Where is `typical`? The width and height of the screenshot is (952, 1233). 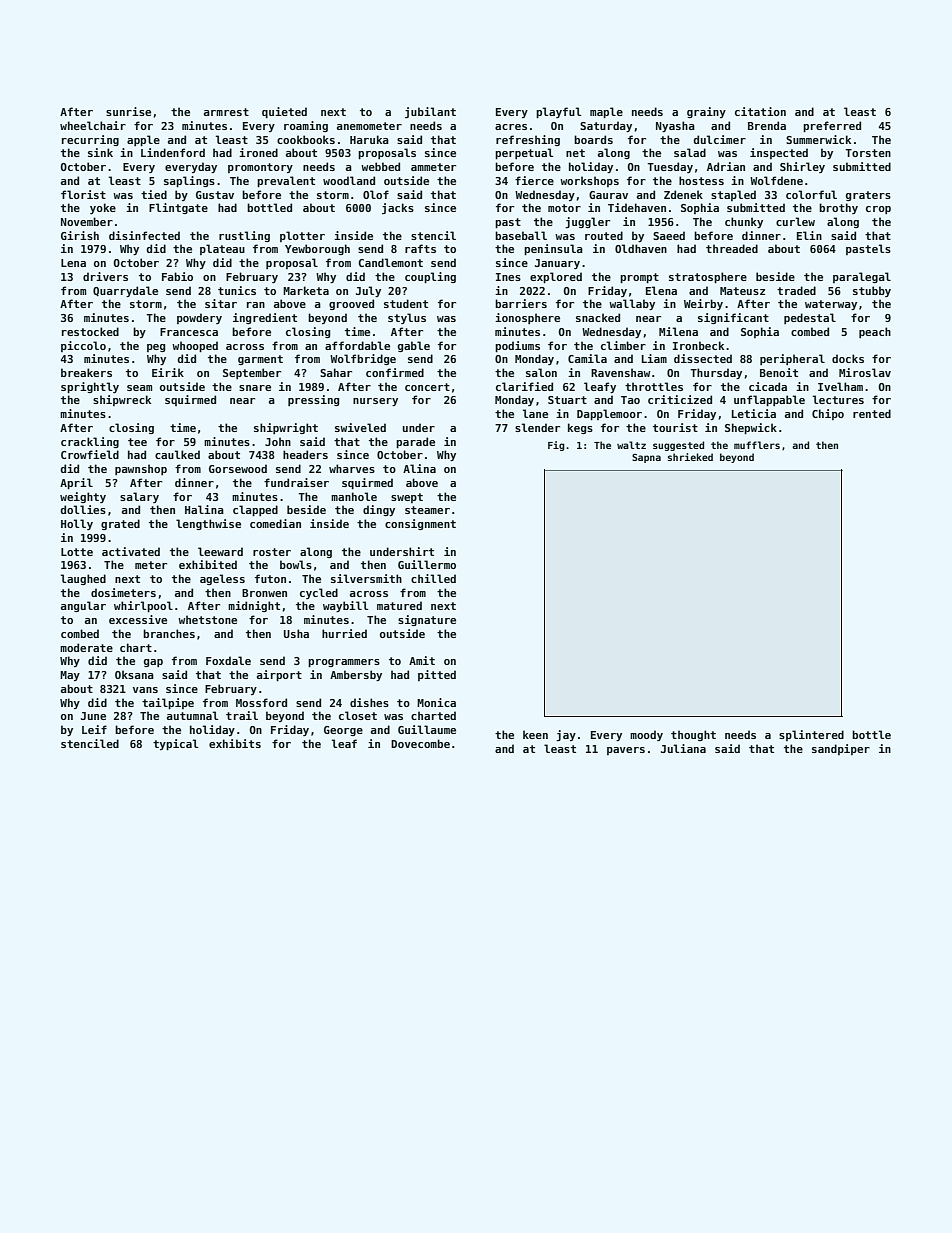 typical is located at coordinates (175, 744).
